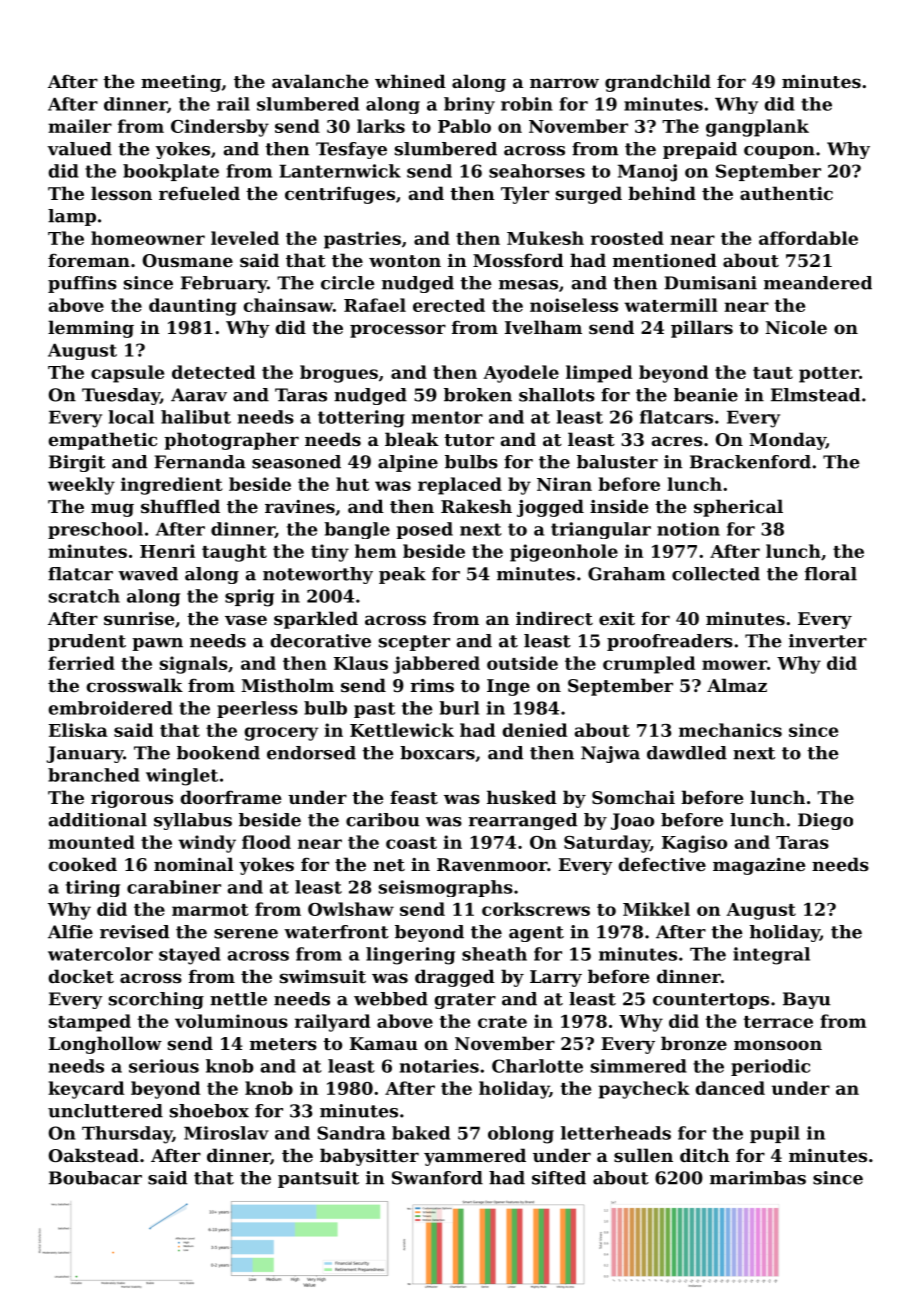  What do you see at coordinates (81, 663) in the screenshot?
I see `ferried` at bounding box center [81, 663].
